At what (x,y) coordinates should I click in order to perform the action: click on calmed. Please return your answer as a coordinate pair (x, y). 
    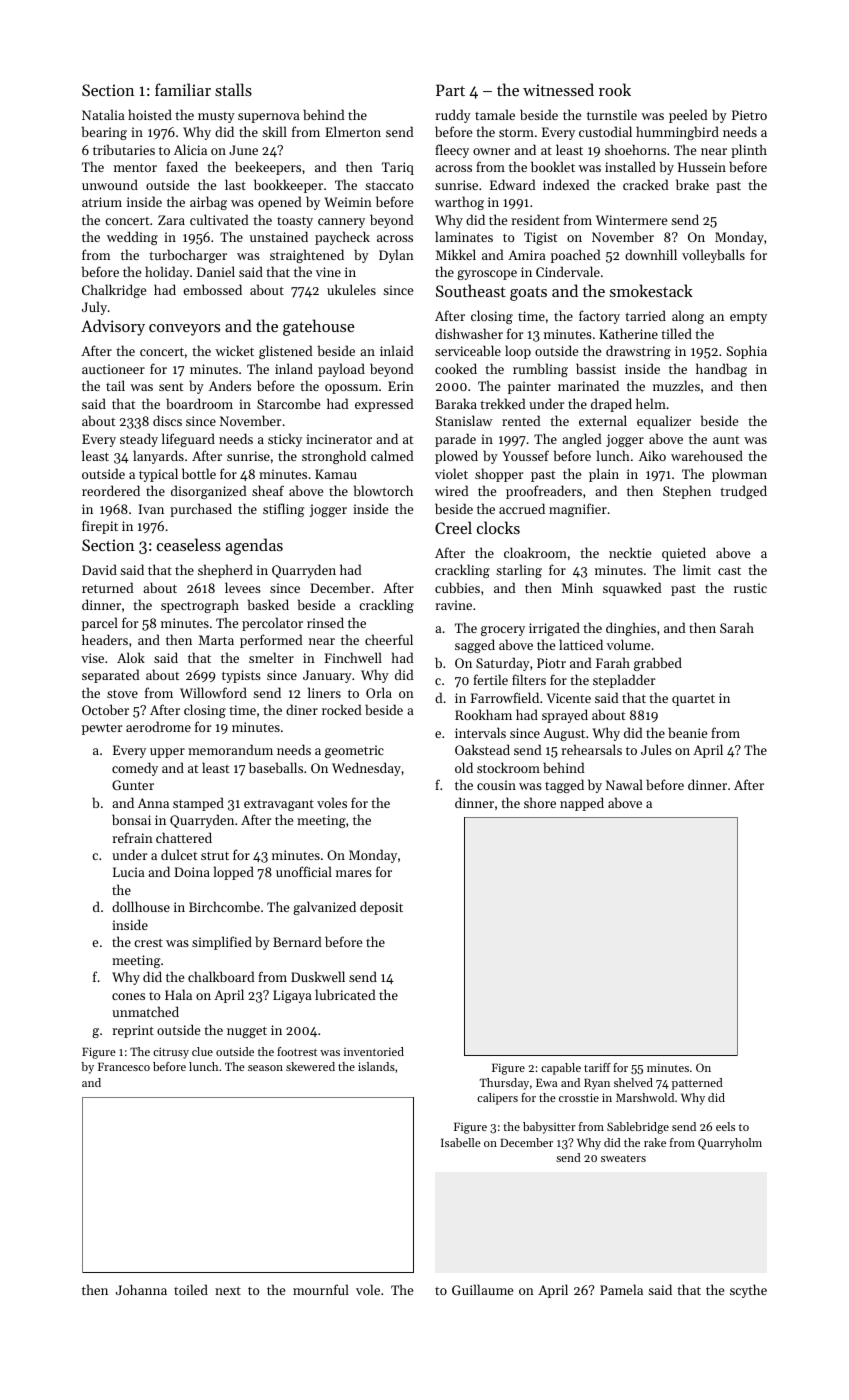
    Looking at the image, I should click on (392, 455).
